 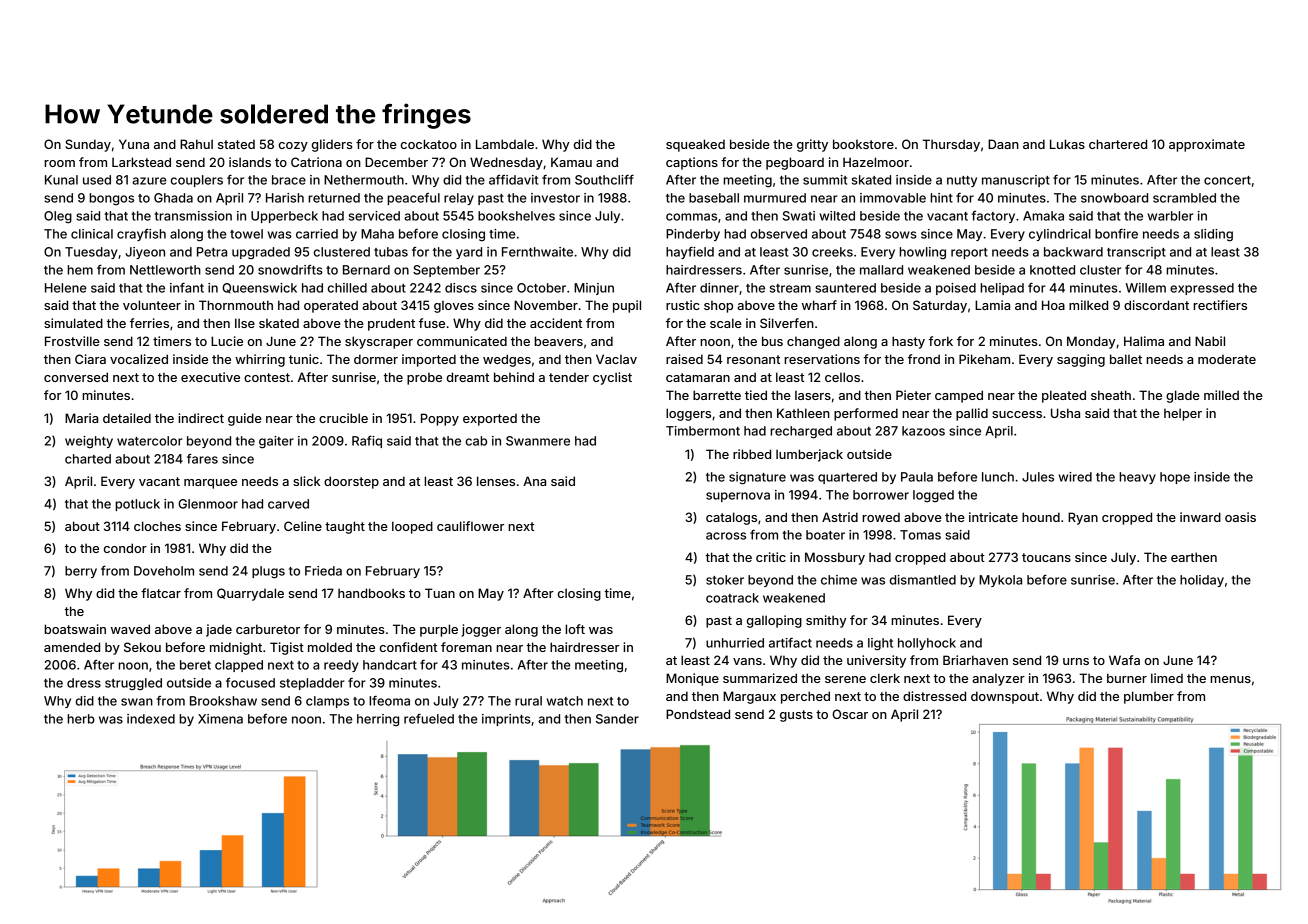 I want to click on report, so click(x=969, y=253).
